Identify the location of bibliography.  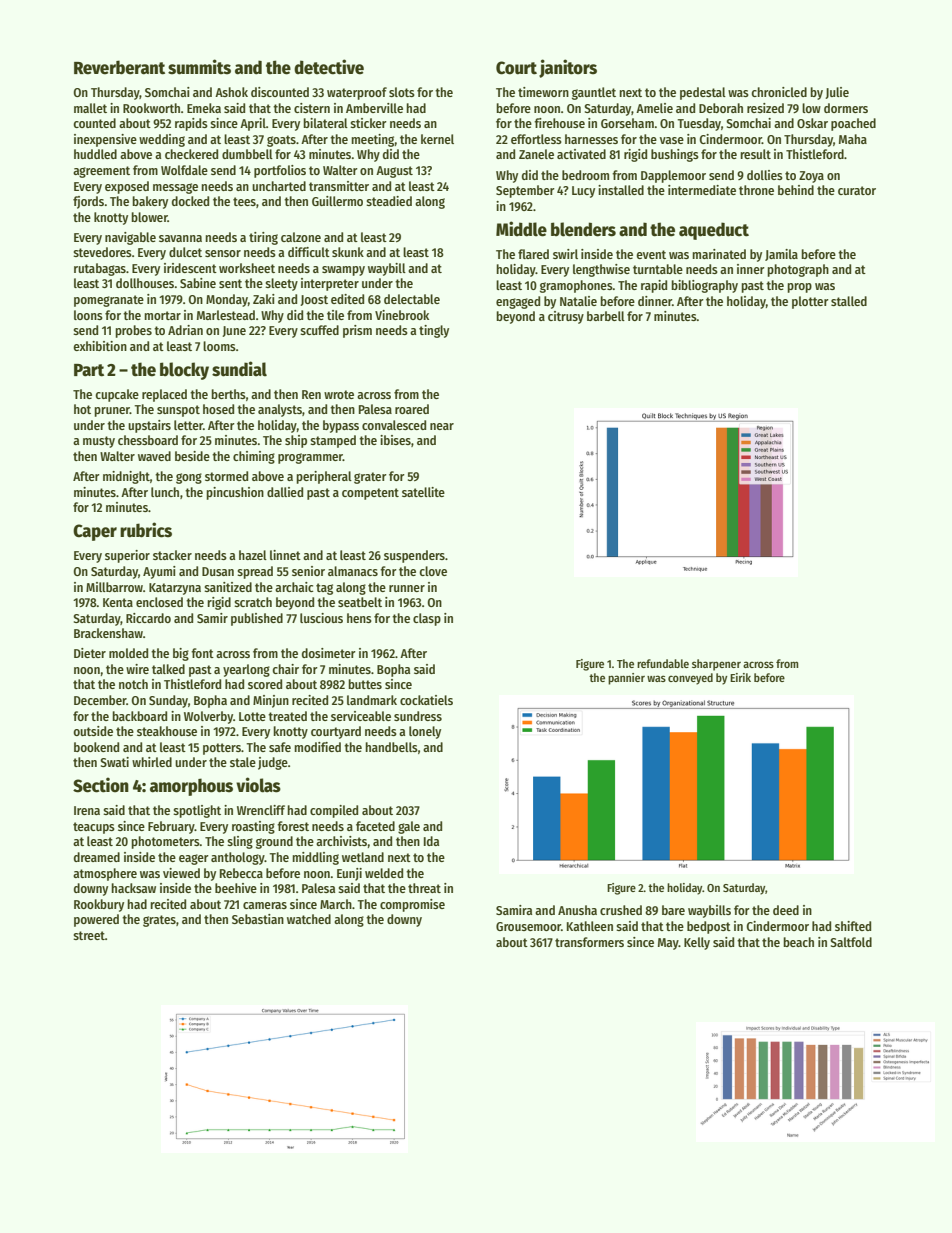
(704, 286).
